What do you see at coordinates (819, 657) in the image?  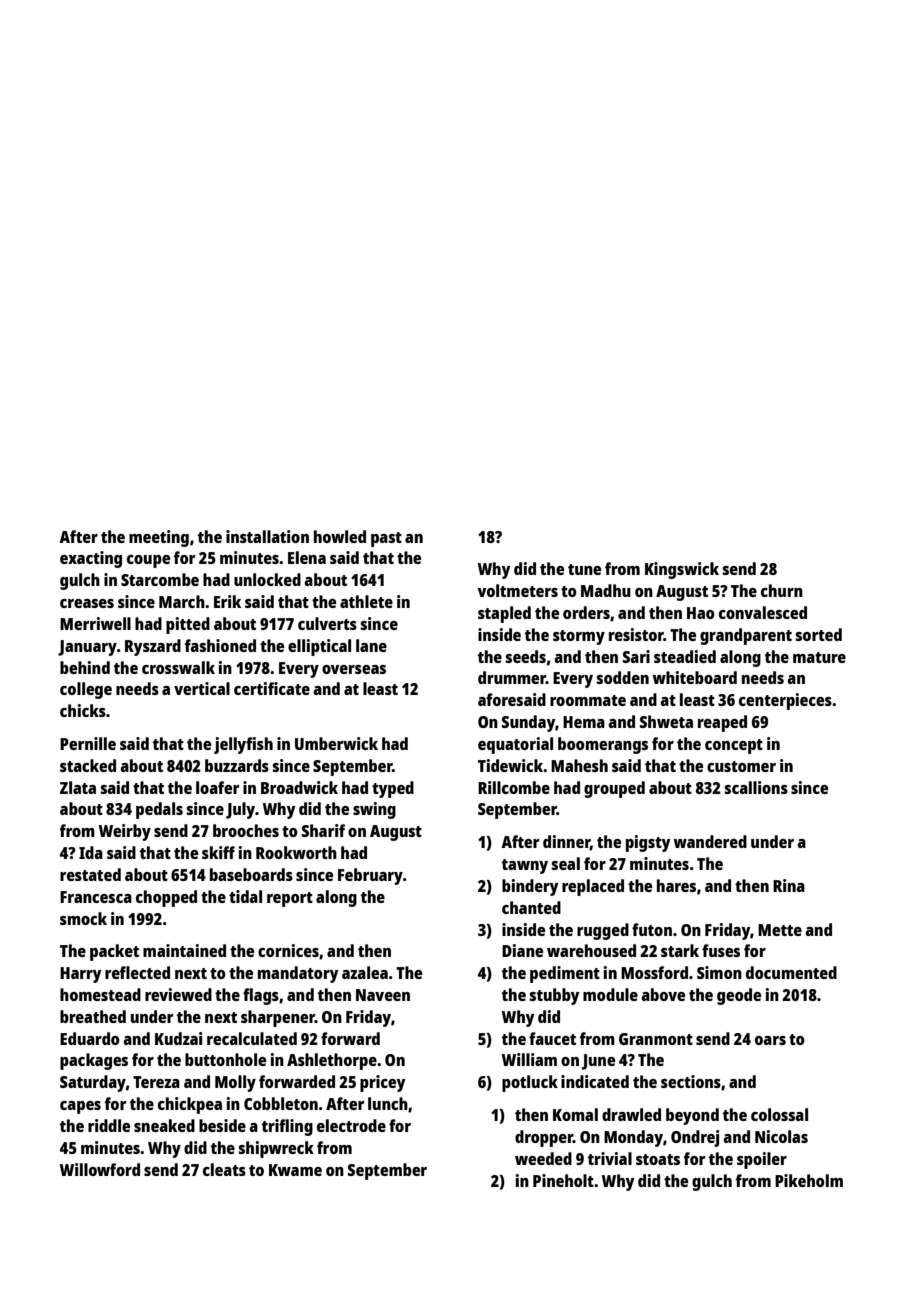 I see `mature` at bounding box center [819, 657].
